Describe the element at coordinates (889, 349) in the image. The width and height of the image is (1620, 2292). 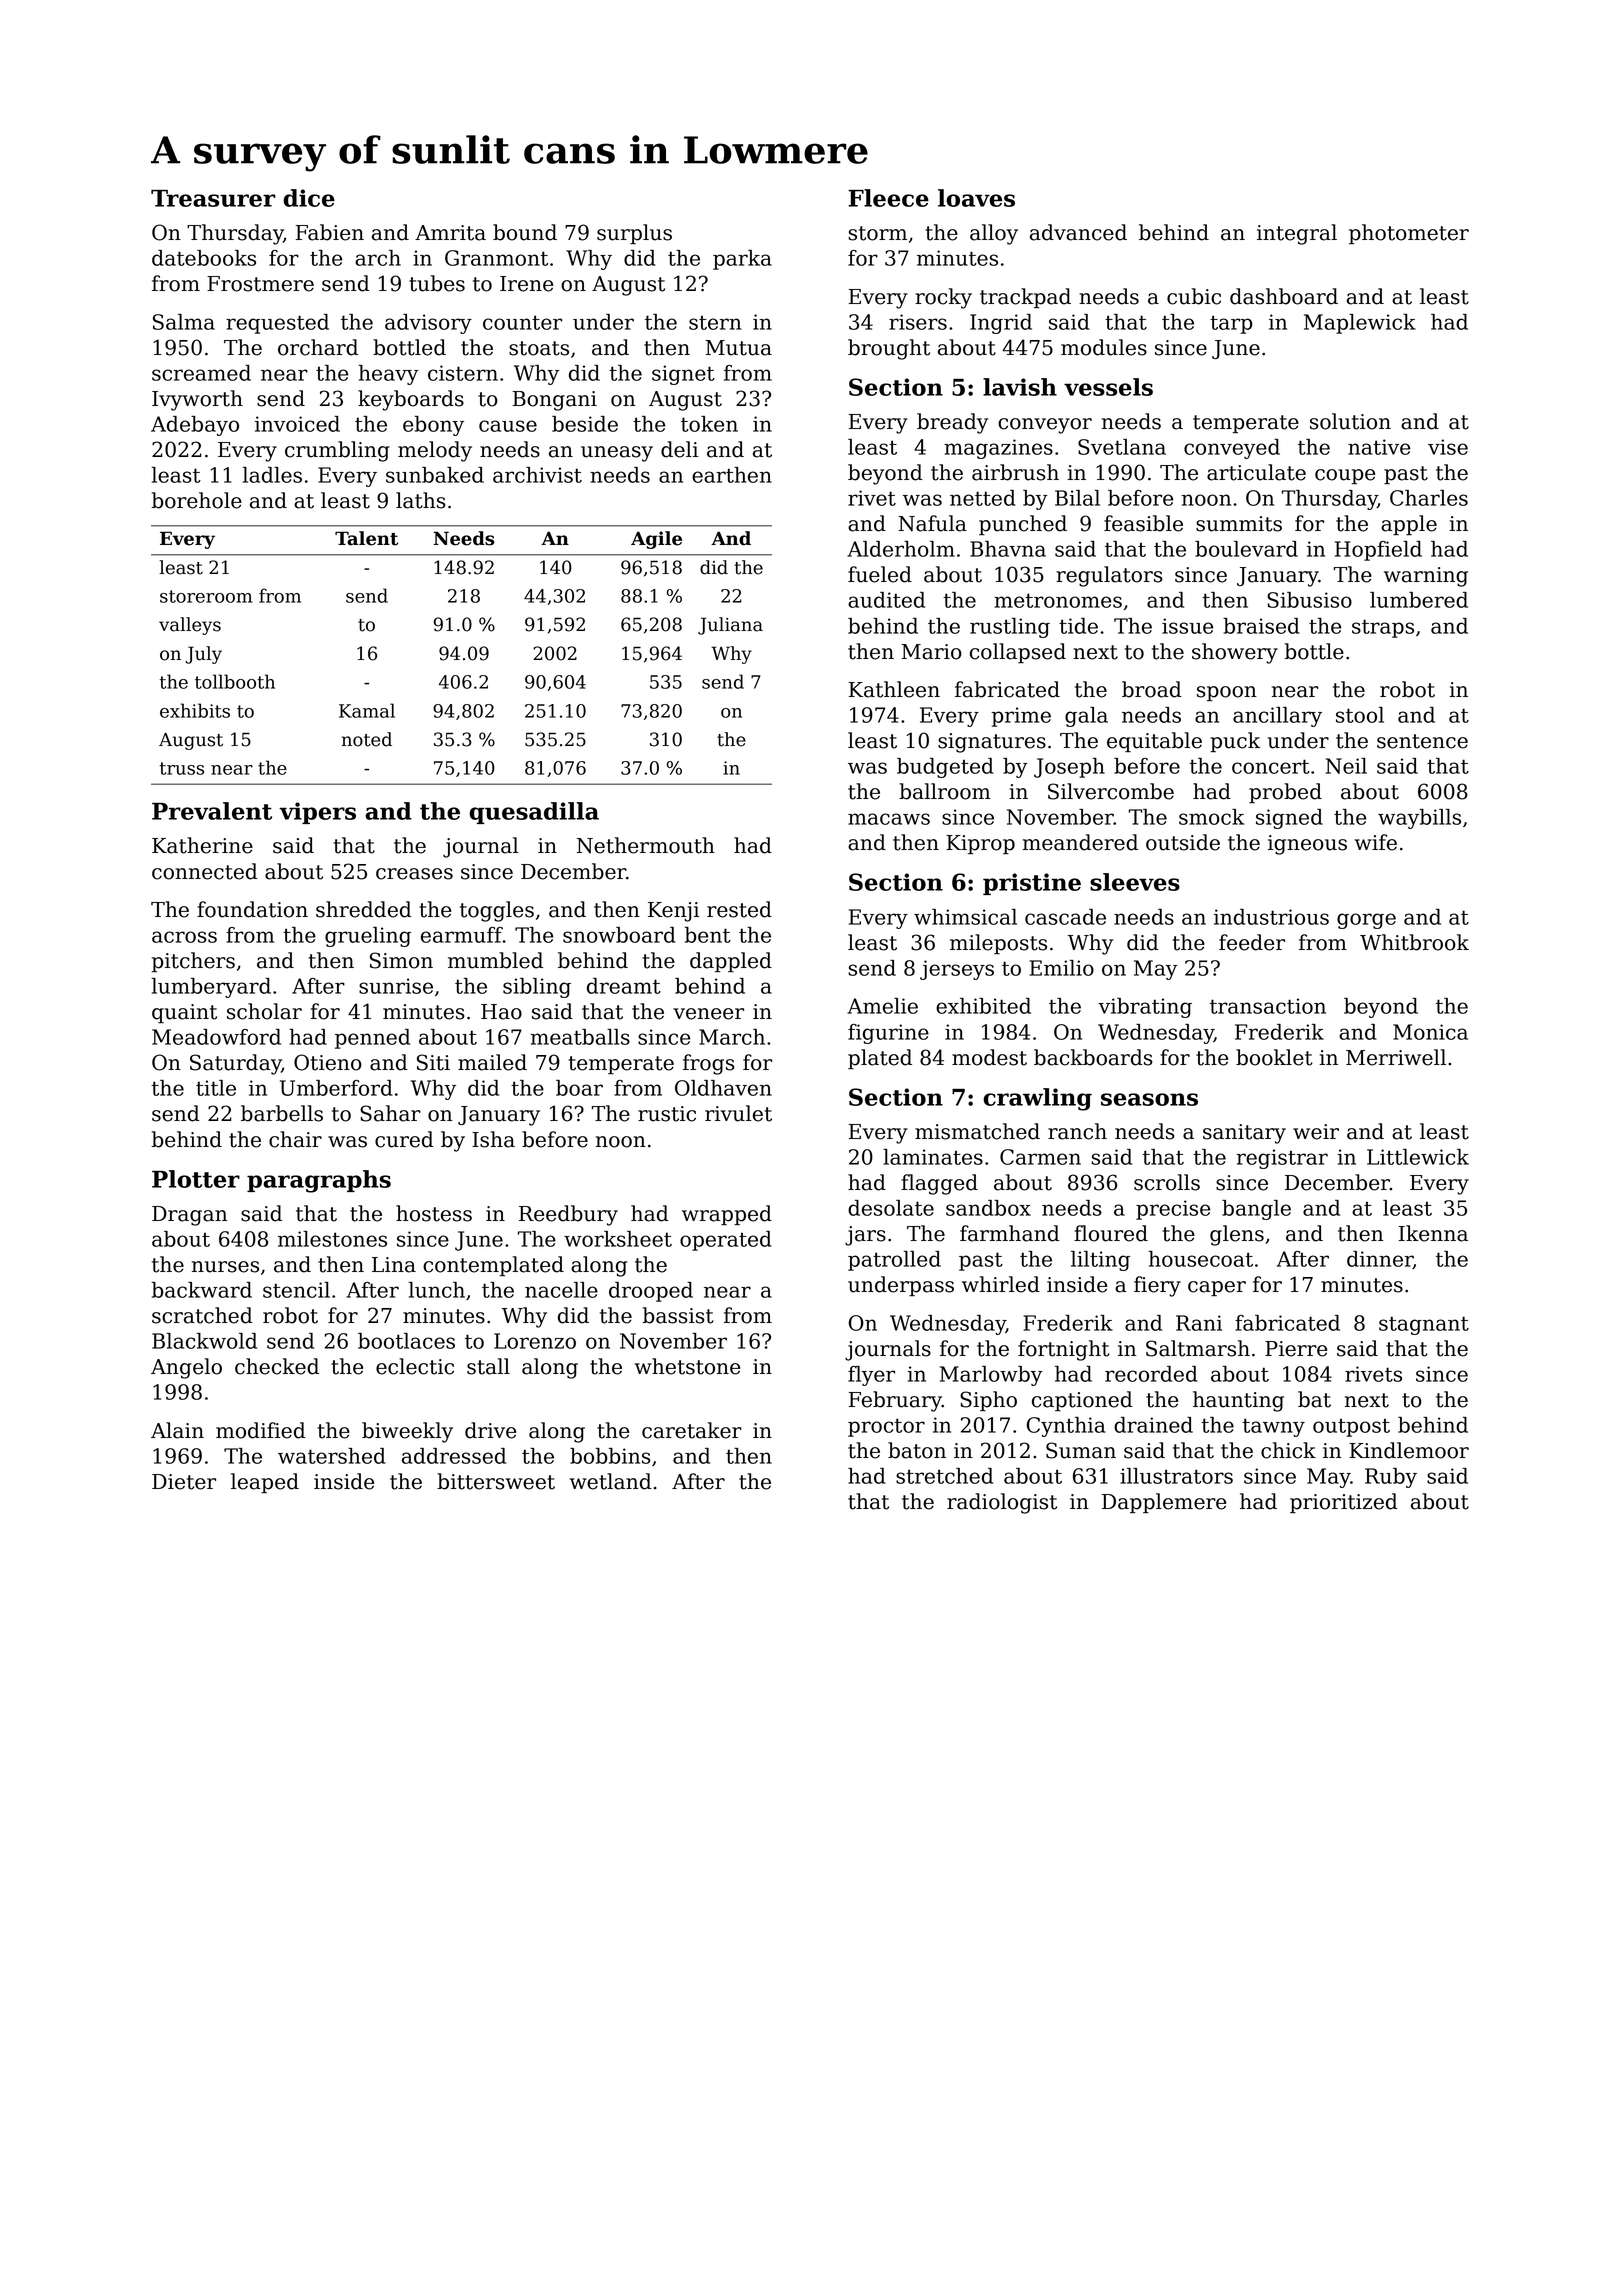
I see `brought` at that location.
